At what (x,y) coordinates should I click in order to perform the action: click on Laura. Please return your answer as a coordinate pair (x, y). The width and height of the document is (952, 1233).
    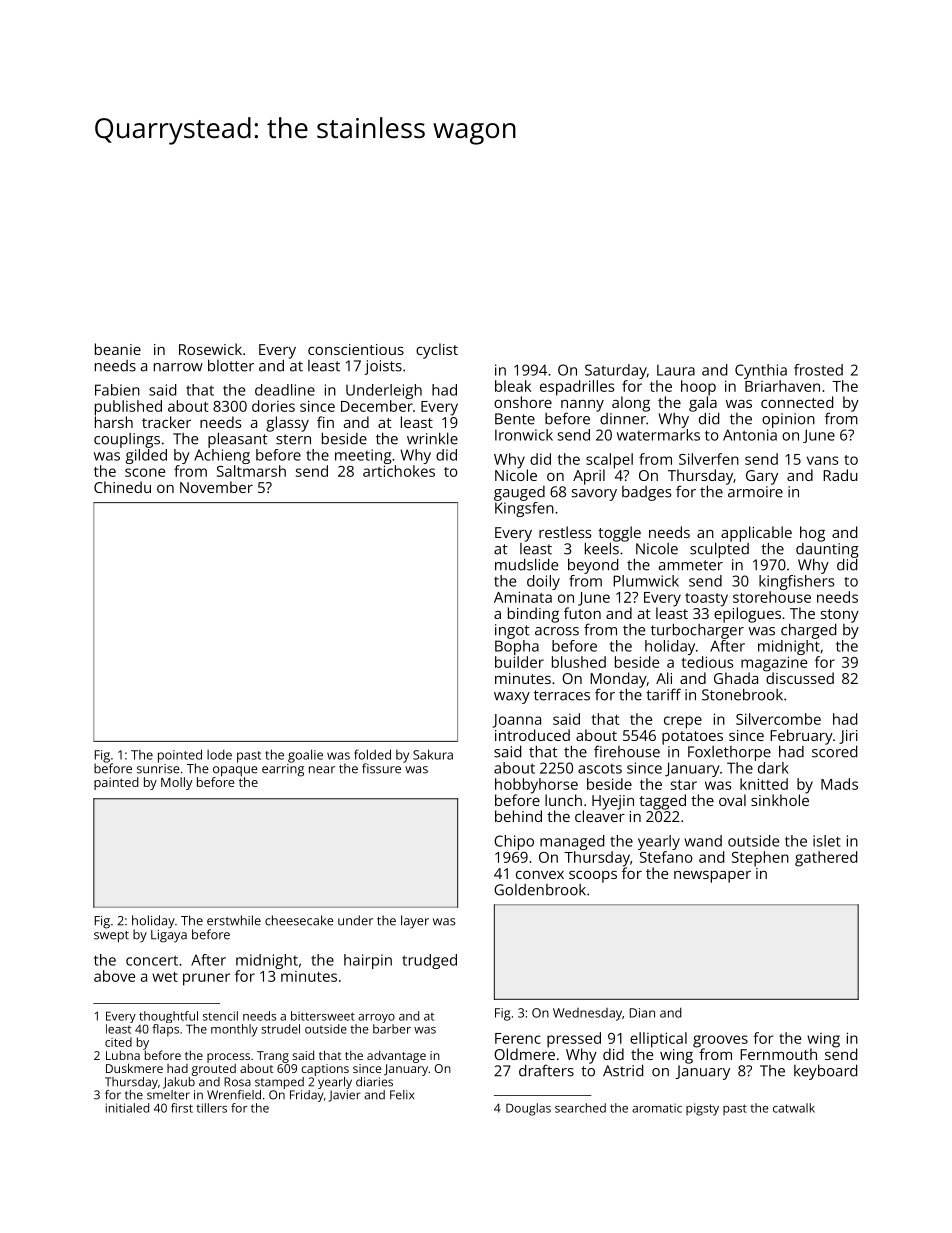
    Looking at the image, I should click on (676, 370).
